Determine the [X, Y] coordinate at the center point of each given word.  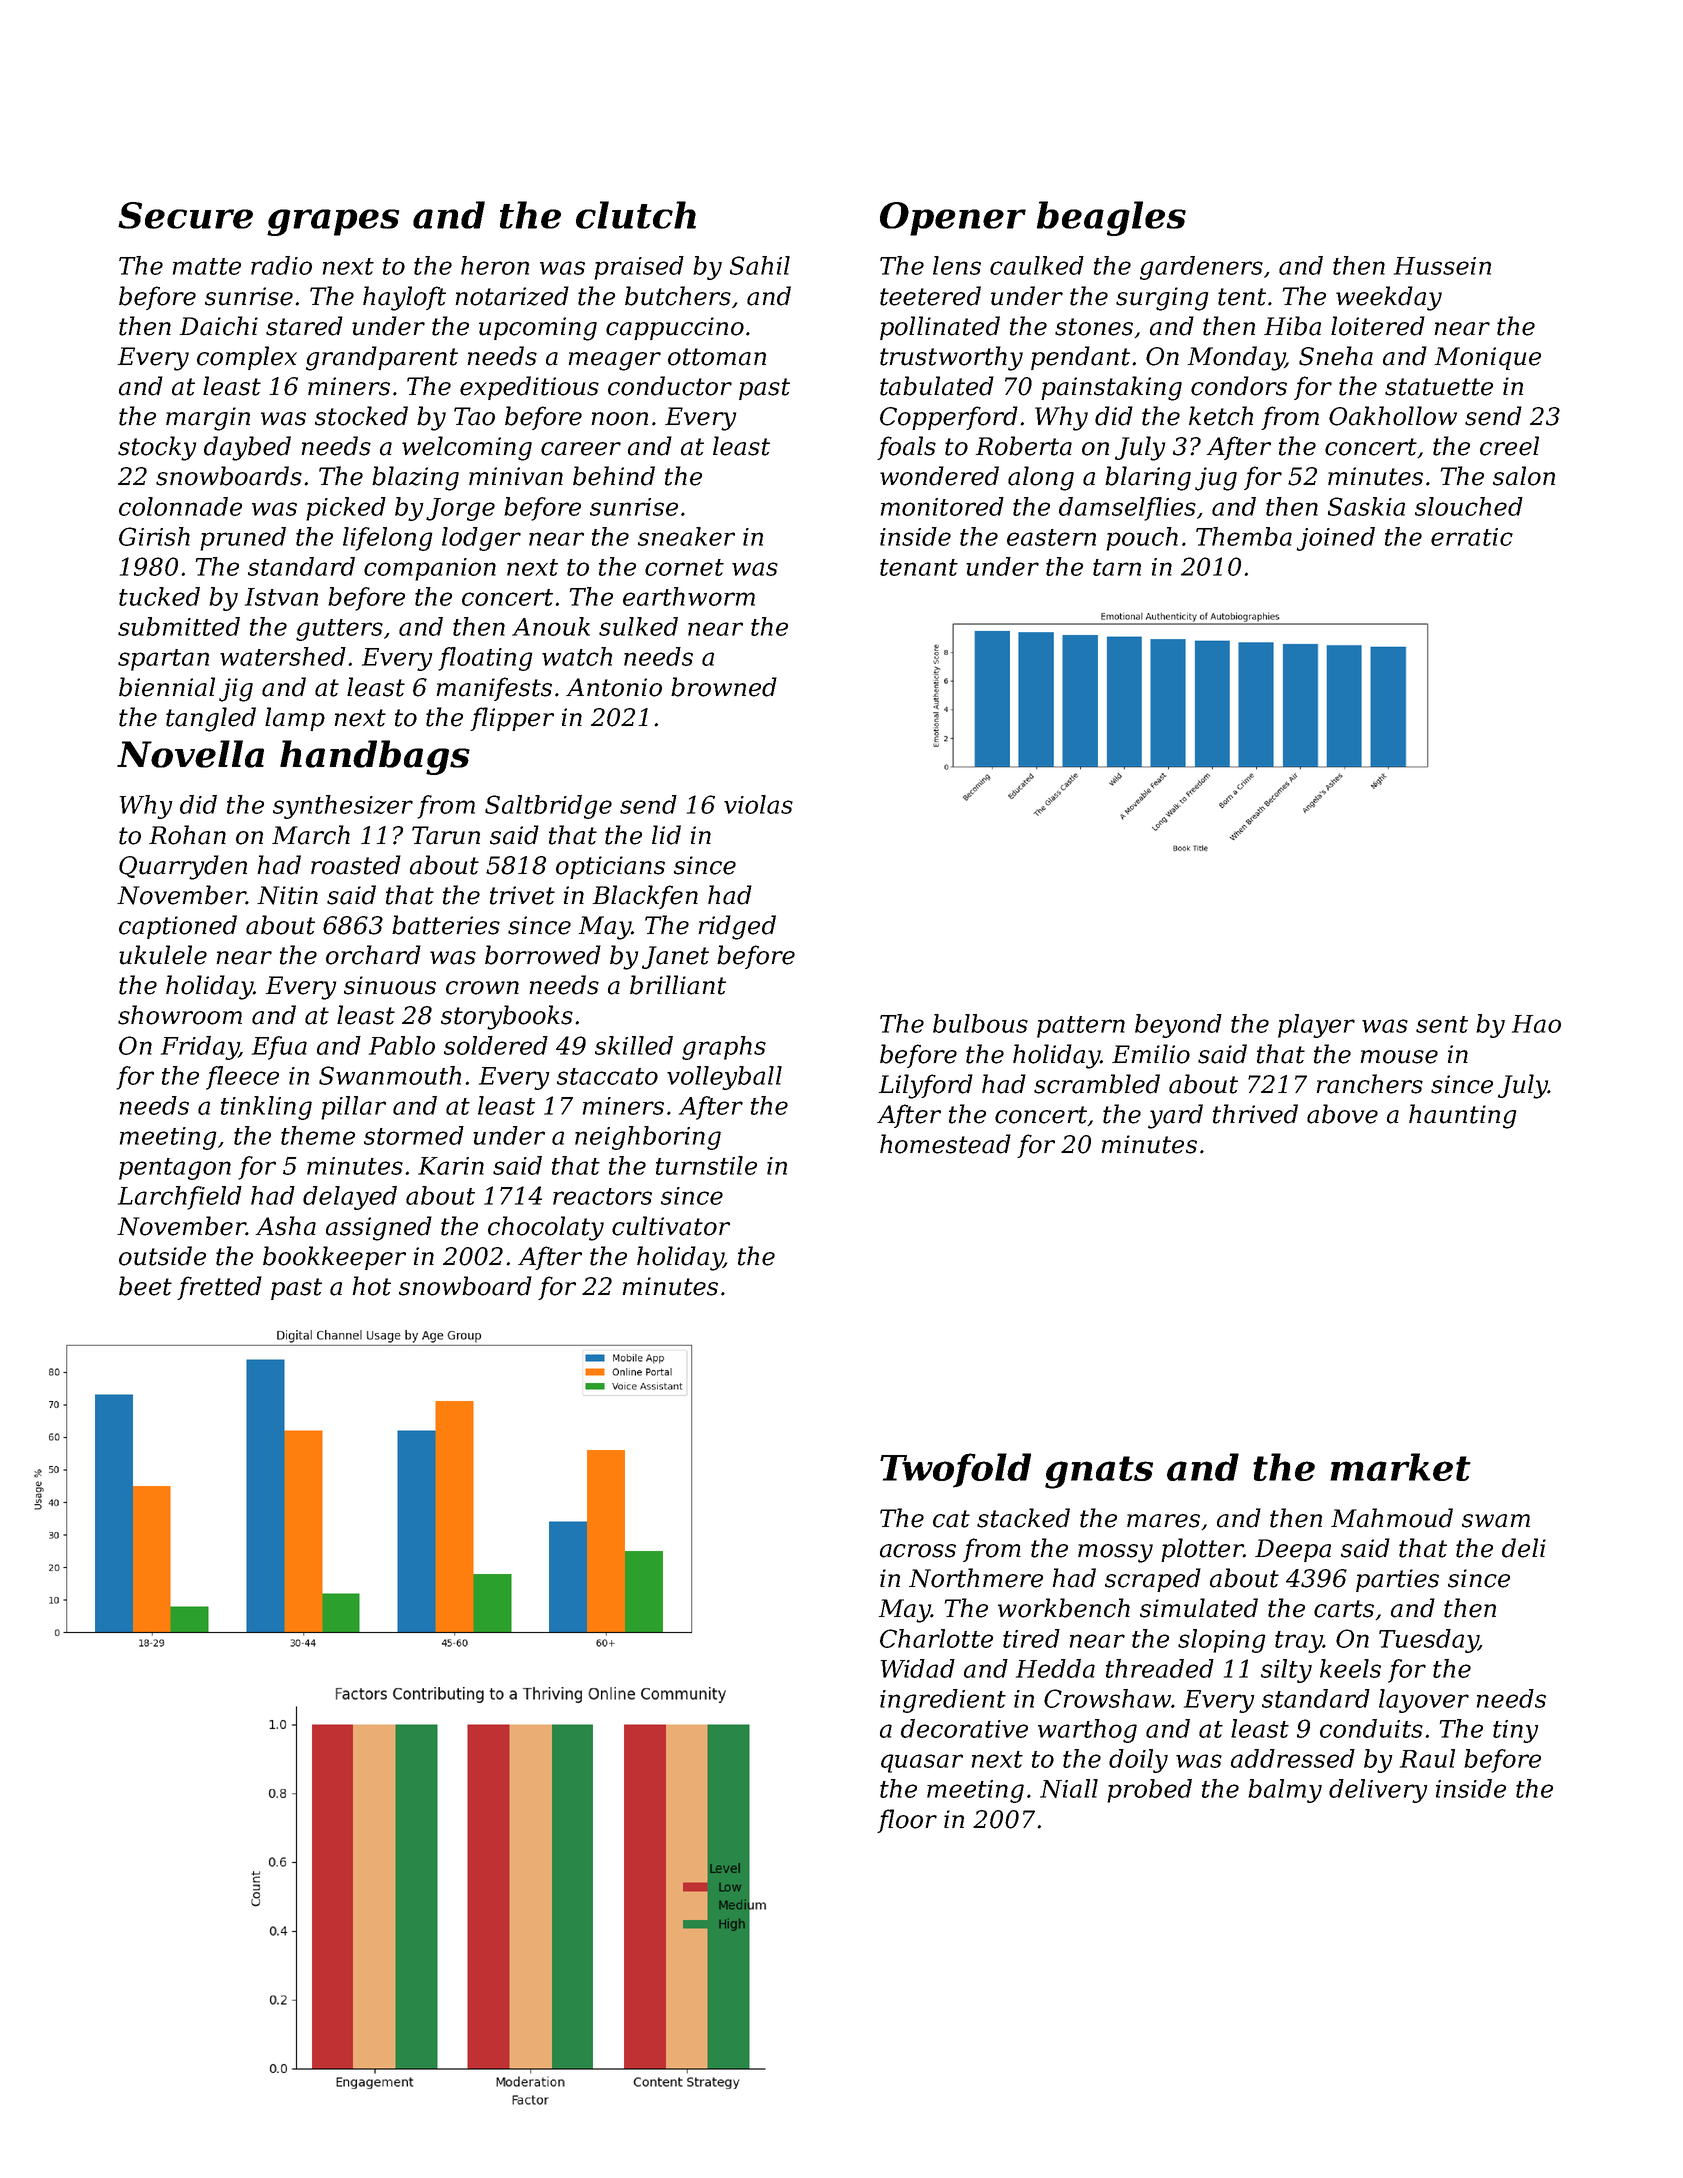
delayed [350, 1198]
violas [758, 804]
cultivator [671, 1226]
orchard [373, 955]
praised [639, 268]
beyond [1178, 1026]
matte [207, 266]
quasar [922, 1763]
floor [907, 1821]
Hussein [1442, 266]
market [1400, 1467]
